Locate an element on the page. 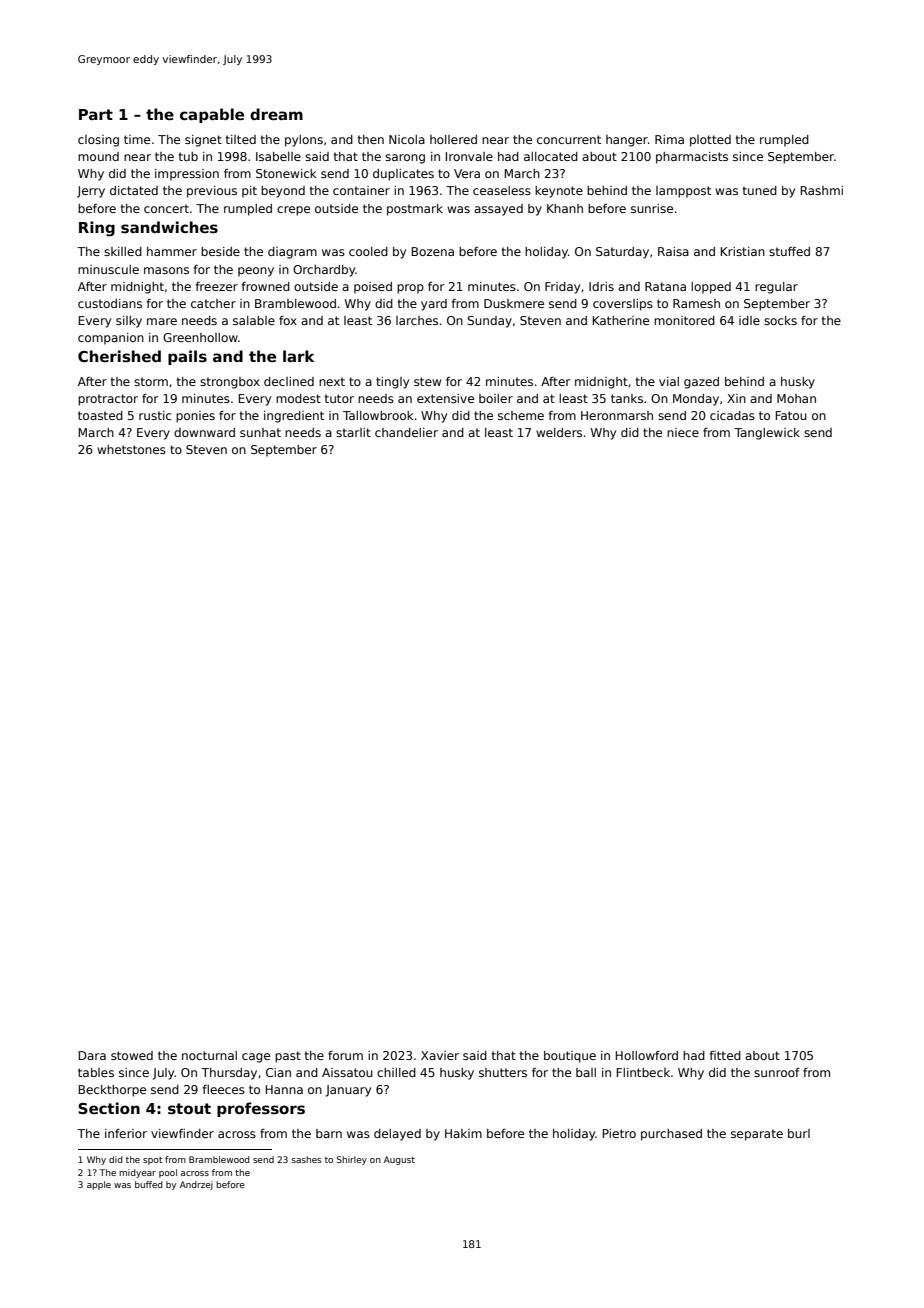 The height and width of the page is (1308, 924). apple is located at coordinates (99, 1185).
